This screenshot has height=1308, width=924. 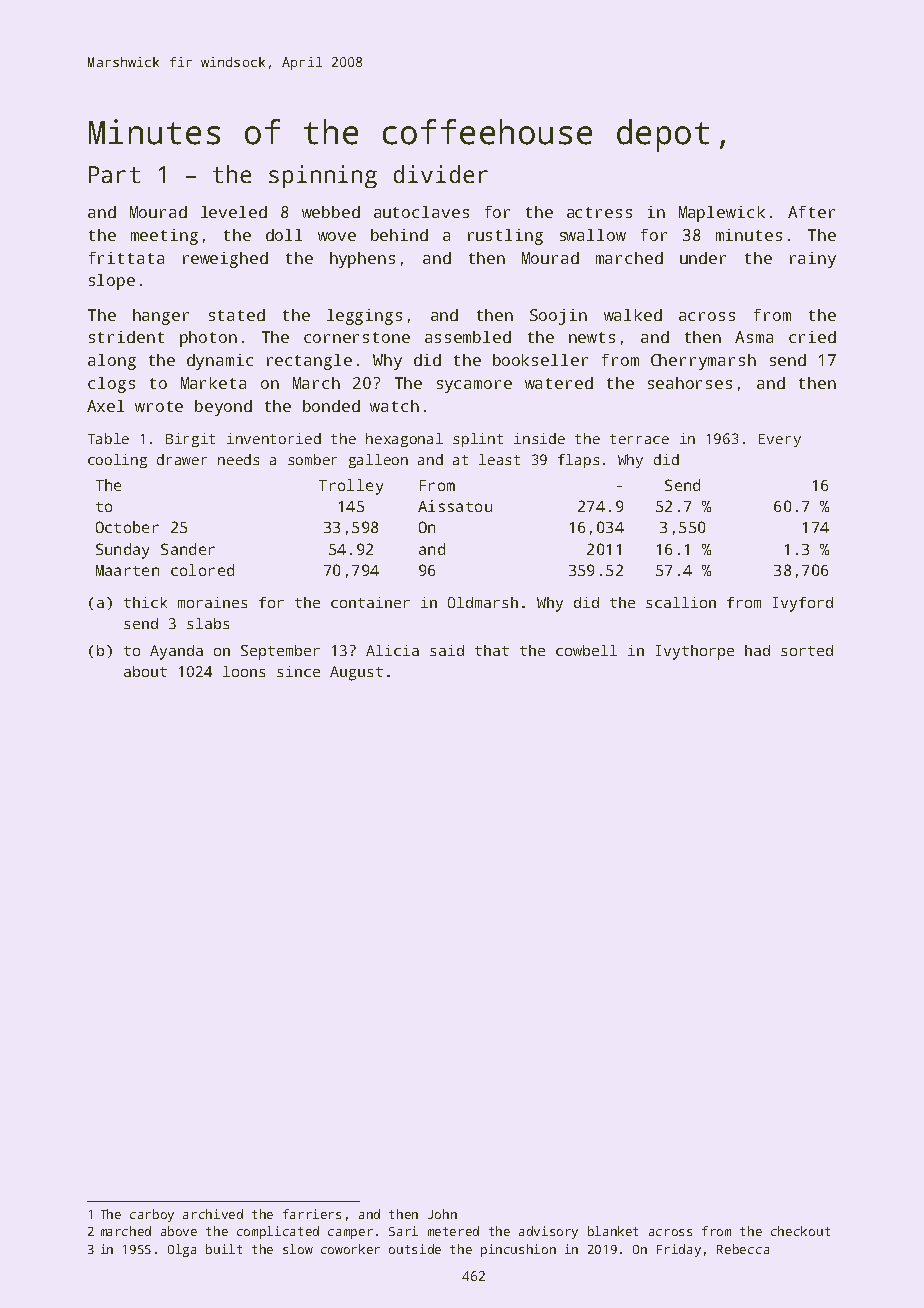 What do you see at coordinates (357, 337) in the screenshot?
I see `cornerstone` at bounding box center [357, 337].
